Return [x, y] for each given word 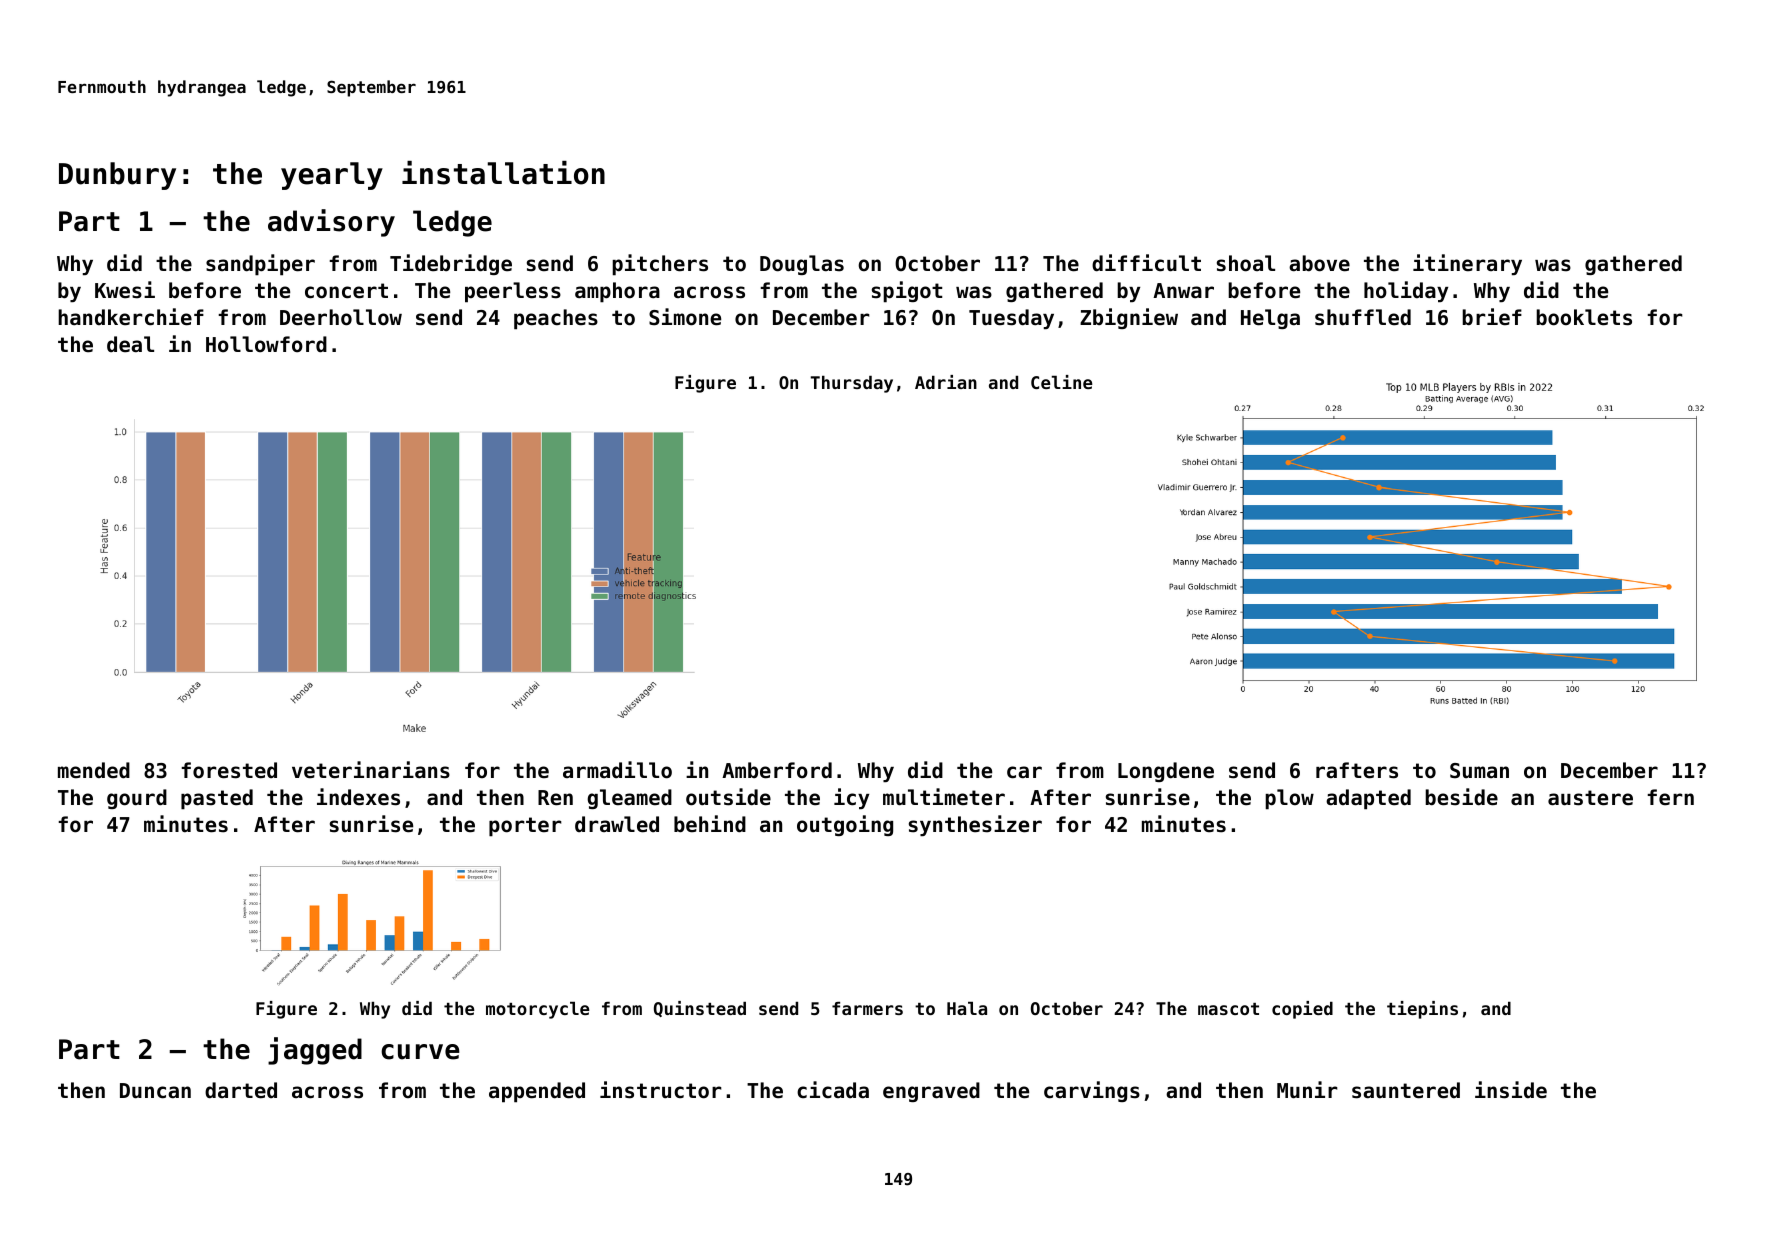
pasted [217, 799]
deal [130, 344]
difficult [1146, 263]
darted [241, 1090]
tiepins [1422, 1010]
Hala [967, 1008]
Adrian [946, 382]
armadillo [617, 770]
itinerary [1467, 264]
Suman [1479, 771]
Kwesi [125, 290]
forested [229, 770]
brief [1492, 316]
